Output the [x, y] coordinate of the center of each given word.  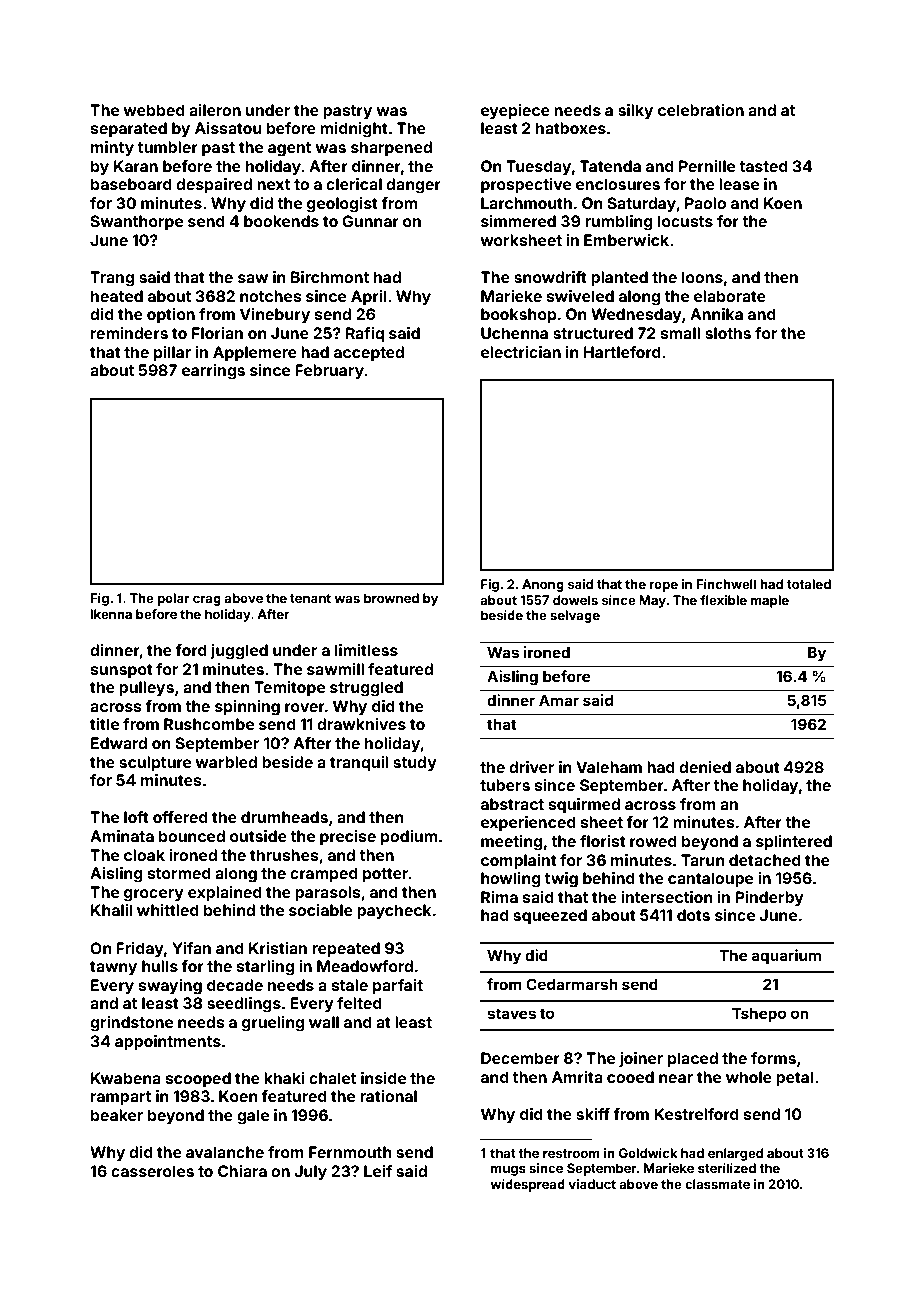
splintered [794, 842]
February [329, 372]
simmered [518, 221]
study [415, 764]
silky [635, 112]
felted [359, 1003]
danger [413, 186]
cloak [144, 855]
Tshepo [759, 1015]
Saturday [641, 205]
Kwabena [125, 1078]
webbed [154, 110]
